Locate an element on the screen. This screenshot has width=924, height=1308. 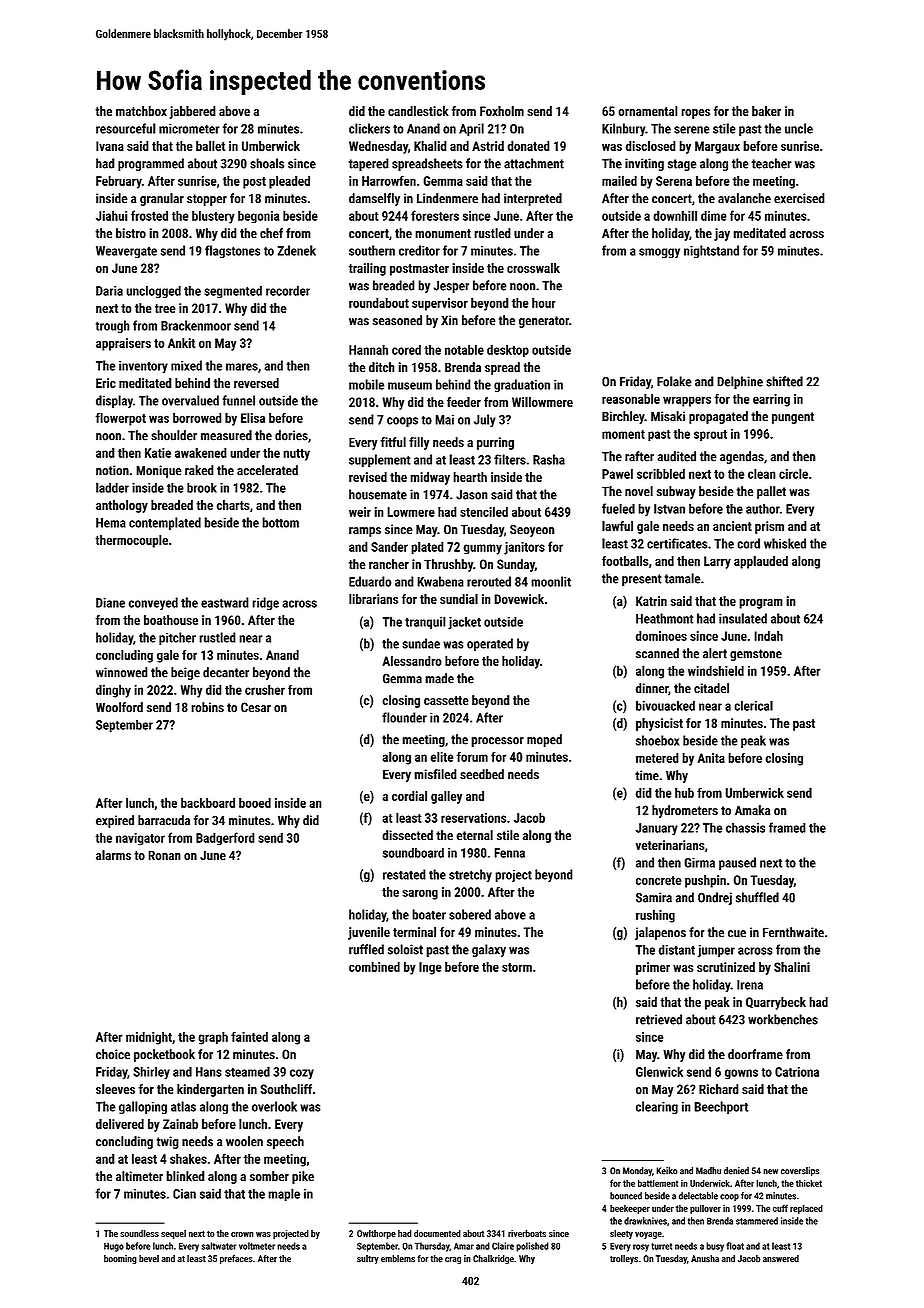
prefaces is located at coordinates (236, 1259).
